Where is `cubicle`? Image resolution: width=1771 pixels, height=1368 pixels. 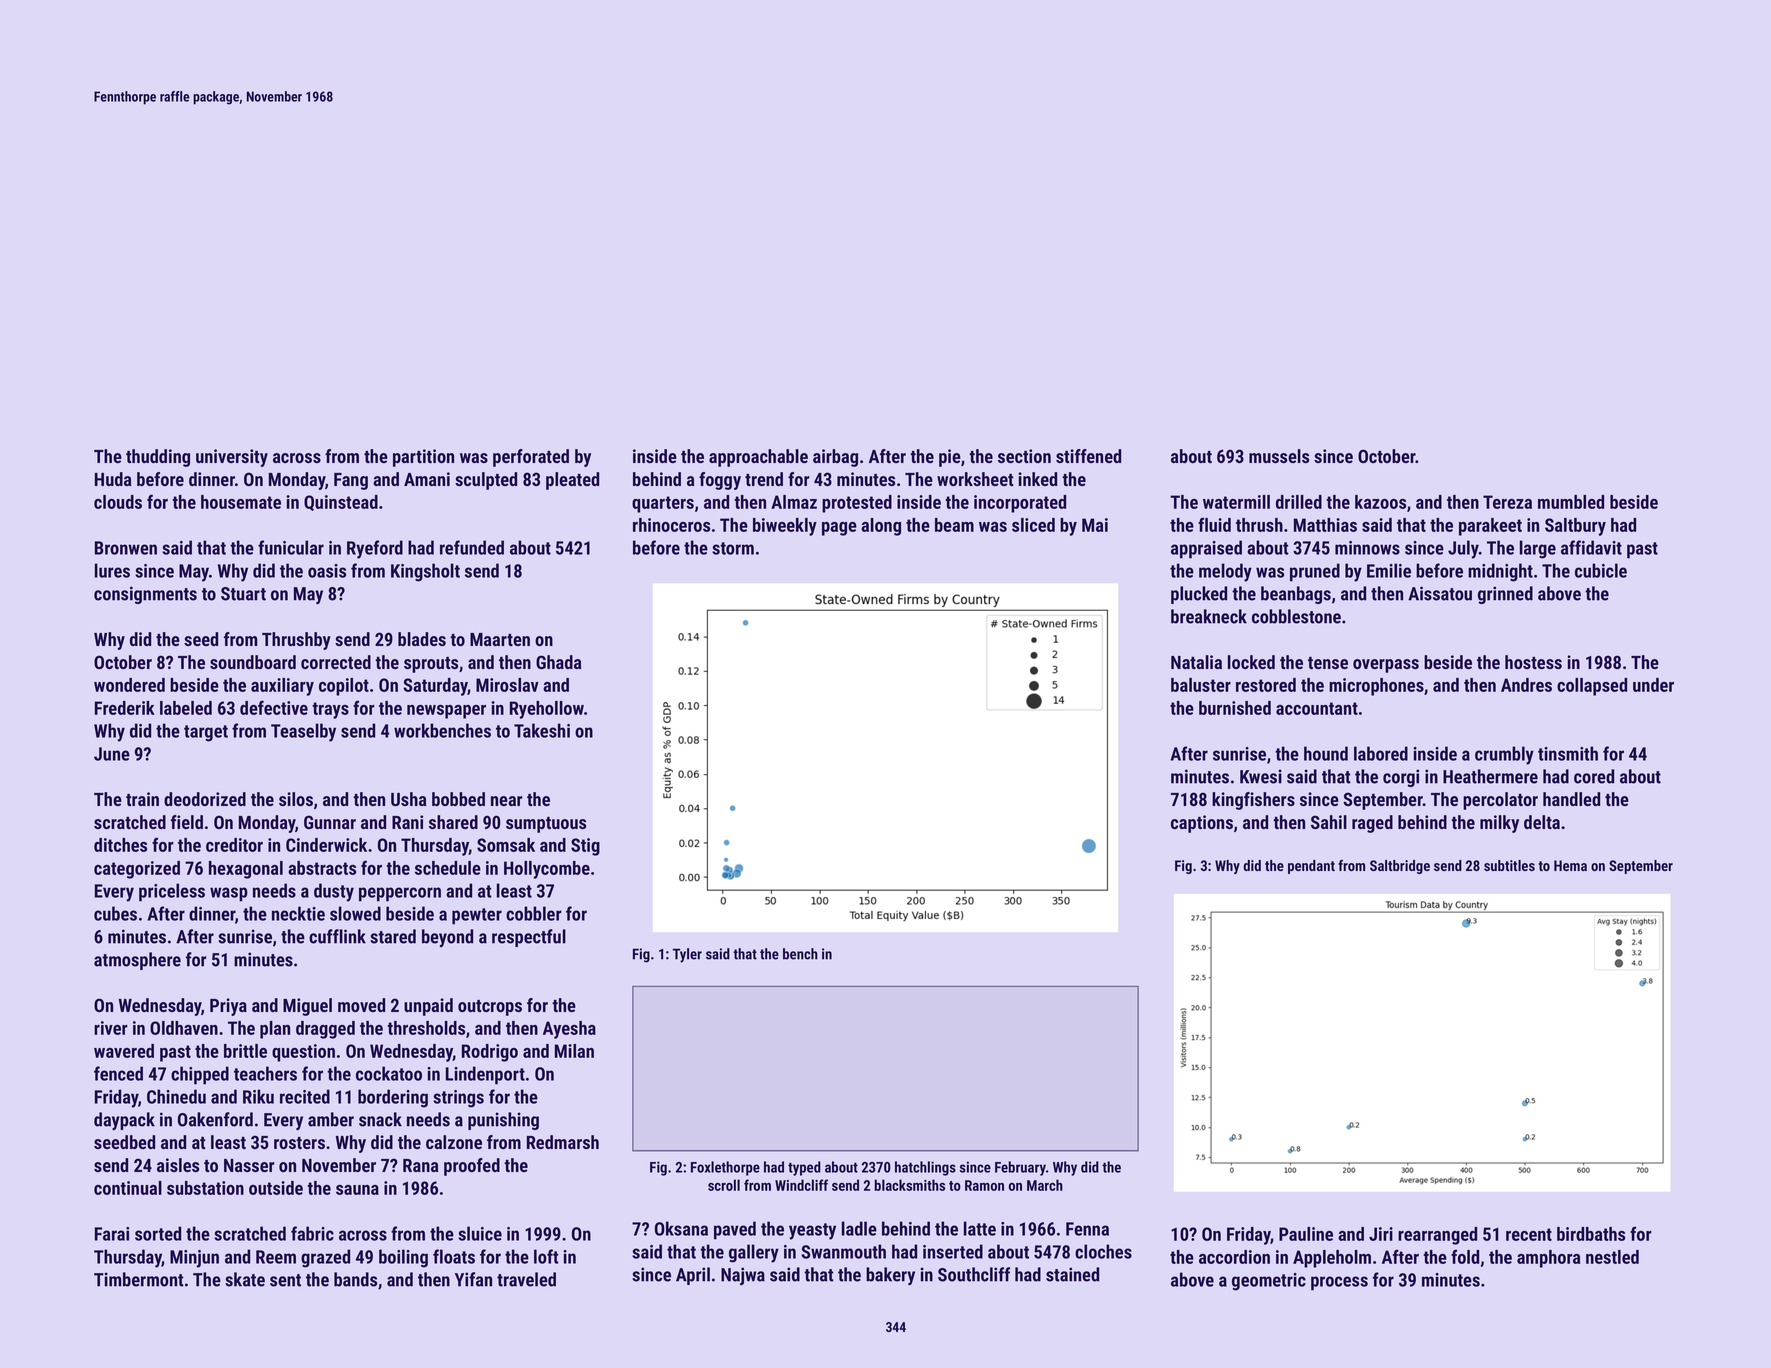 cubicle is located at coordinates (1601, 570).
